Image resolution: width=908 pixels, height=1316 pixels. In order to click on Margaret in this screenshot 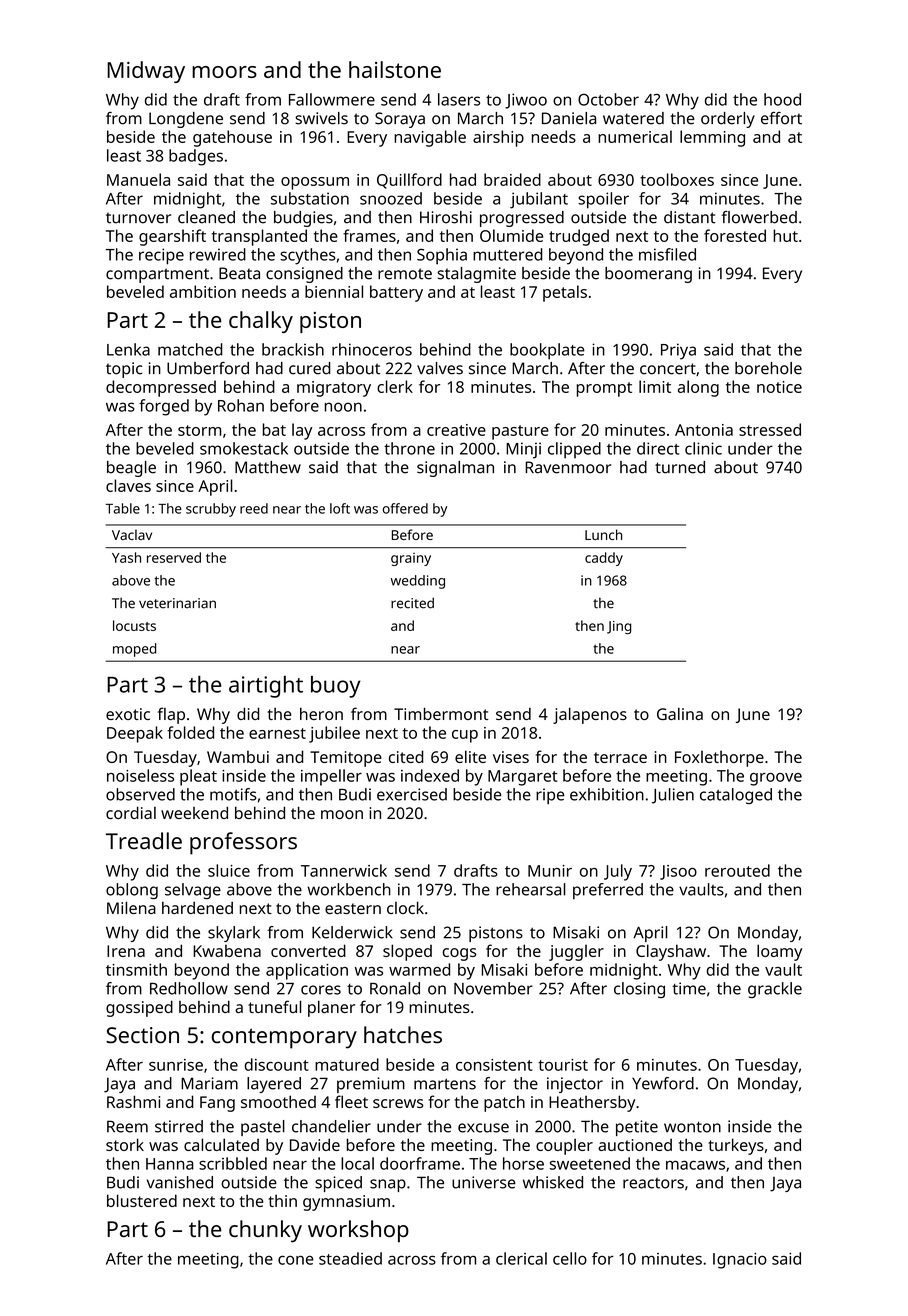, I will do `click(522, 778)`.
